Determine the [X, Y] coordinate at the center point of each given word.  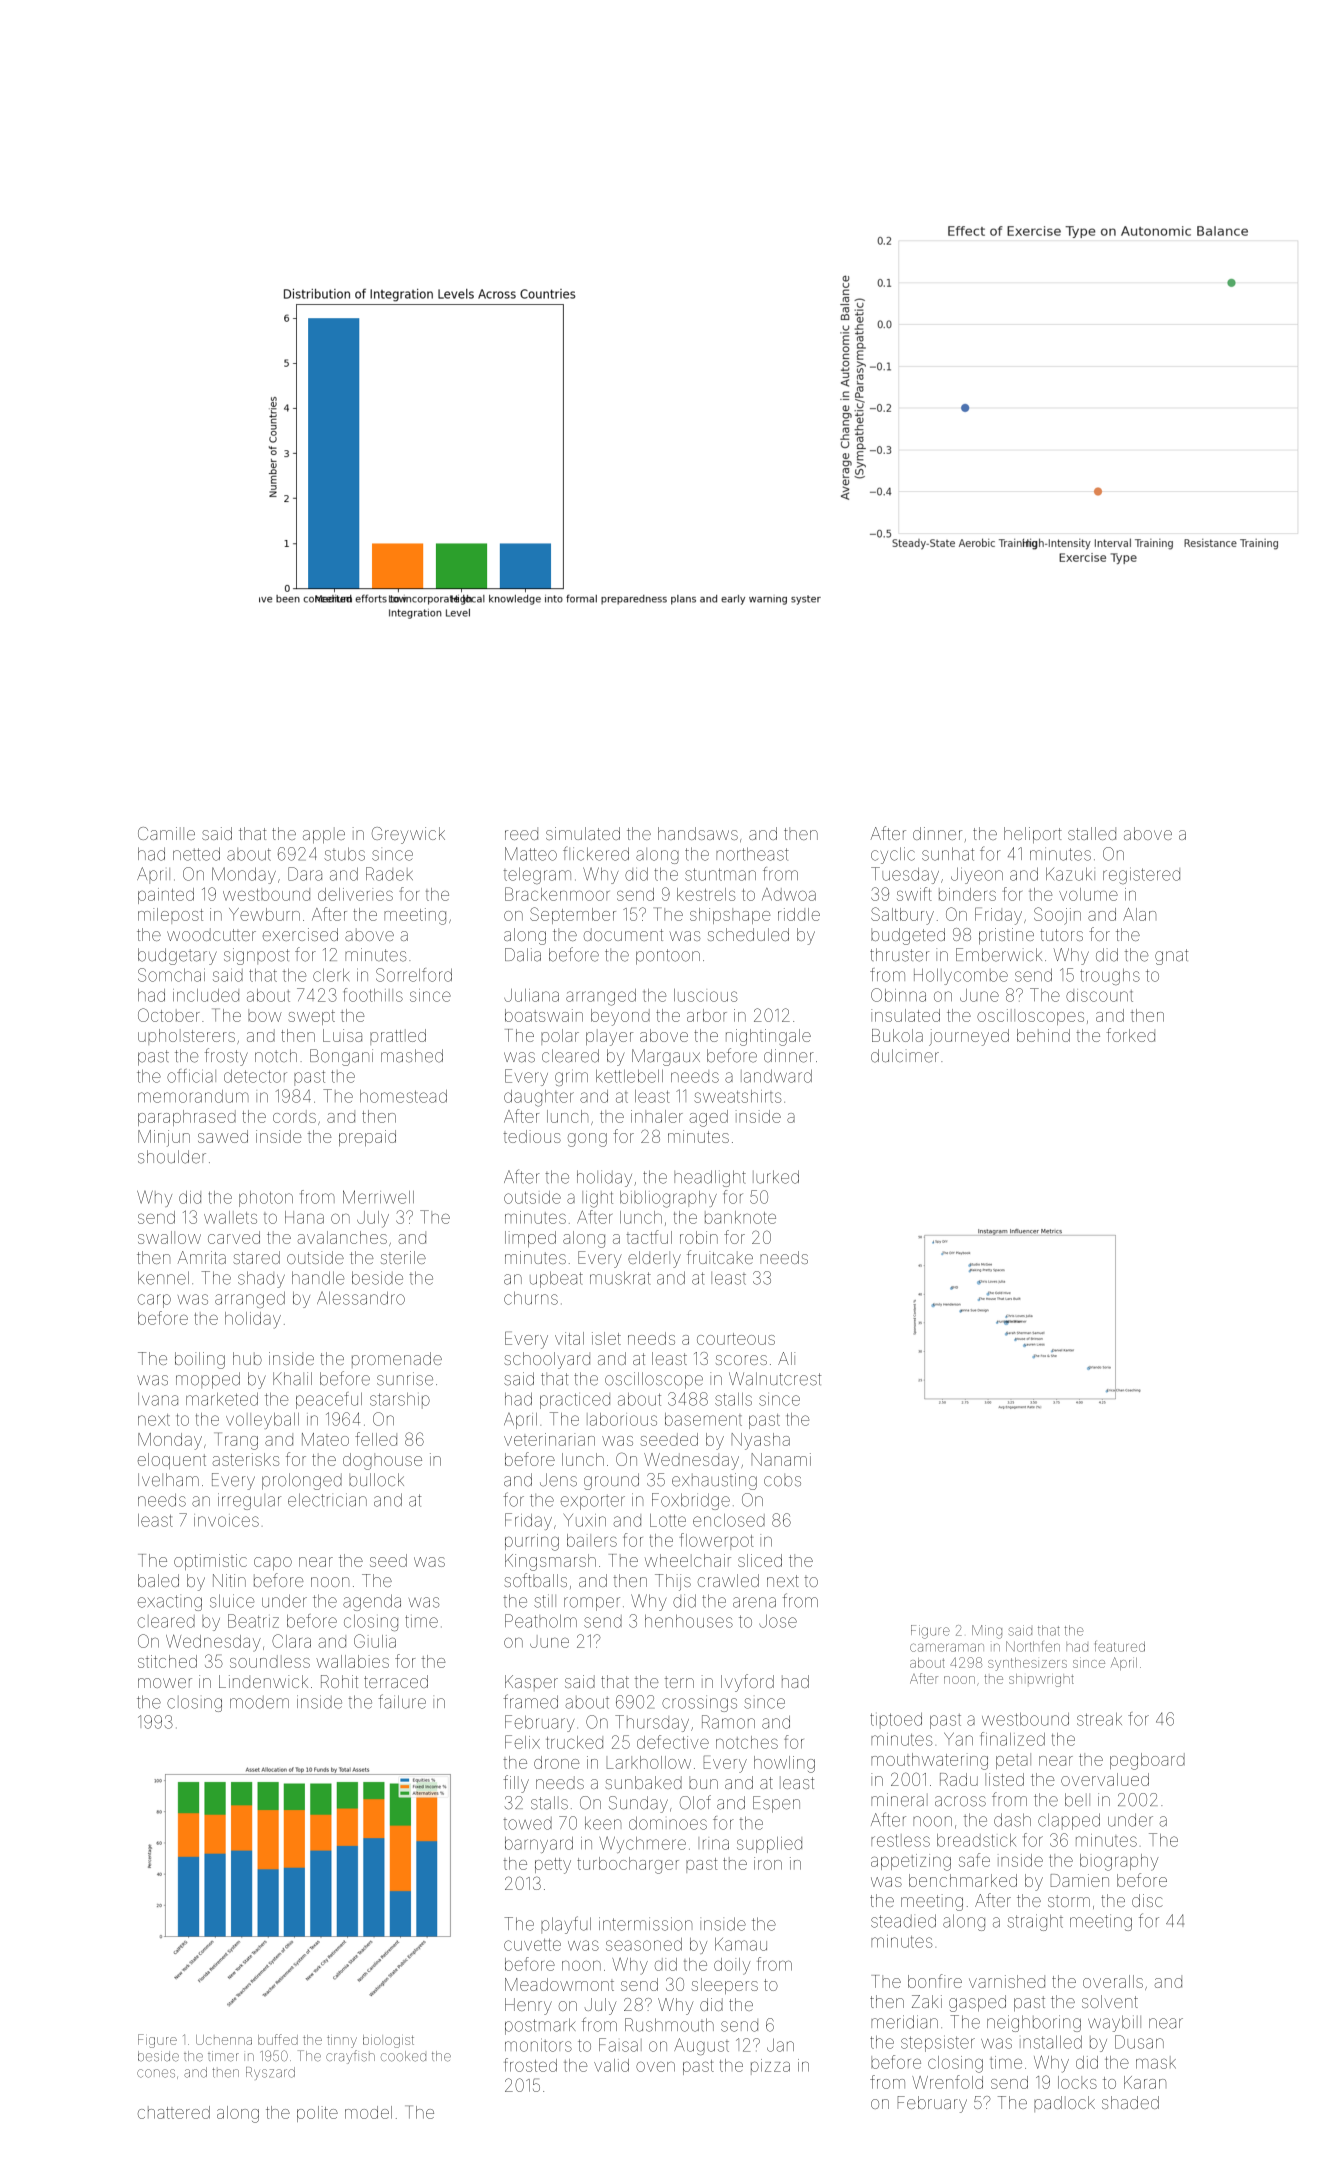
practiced [575, 1401]
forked [1130, 1035]
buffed [278, 2039]
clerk [331, 975]
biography [1119, 1862]
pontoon [668, 957]
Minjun [164, 1138]
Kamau [741, 1944]
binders [967, 894]
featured [1120, 1646]
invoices [226, 1520]
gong [587, 1140]
